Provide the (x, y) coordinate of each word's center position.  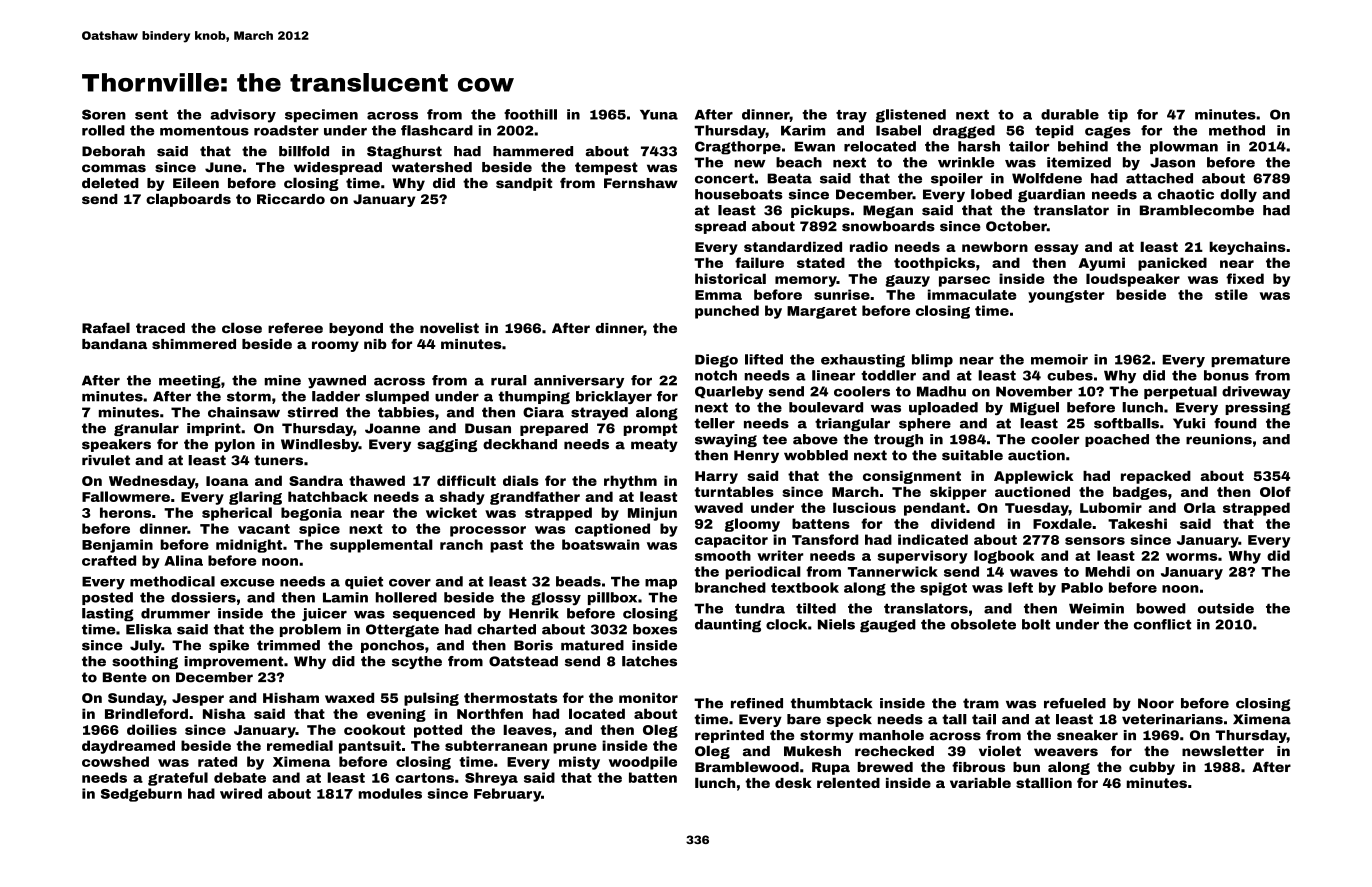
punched (727, 312)
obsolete (983, 624)
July (145, 646)
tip (1118, 115)
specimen (321, 115)
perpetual (1180, 392)
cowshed (115, 761)
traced (160, 328)
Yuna (659, 115)
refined (757, 703)
